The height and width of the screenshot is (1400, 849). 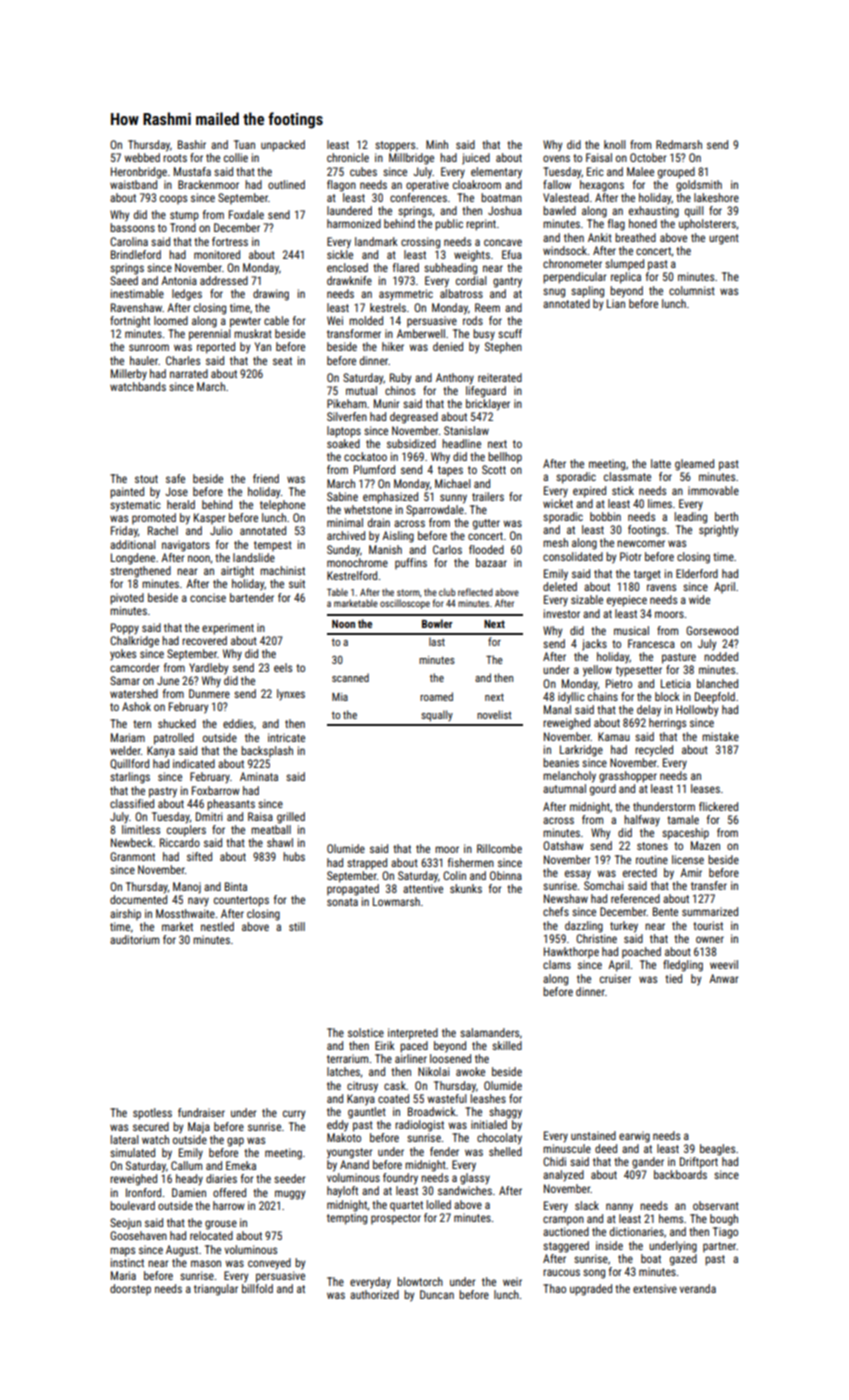 What do you see at coordinates (257, 1288) in the screenshot?
I see `billfold` at bounding box center [257, 1288].
